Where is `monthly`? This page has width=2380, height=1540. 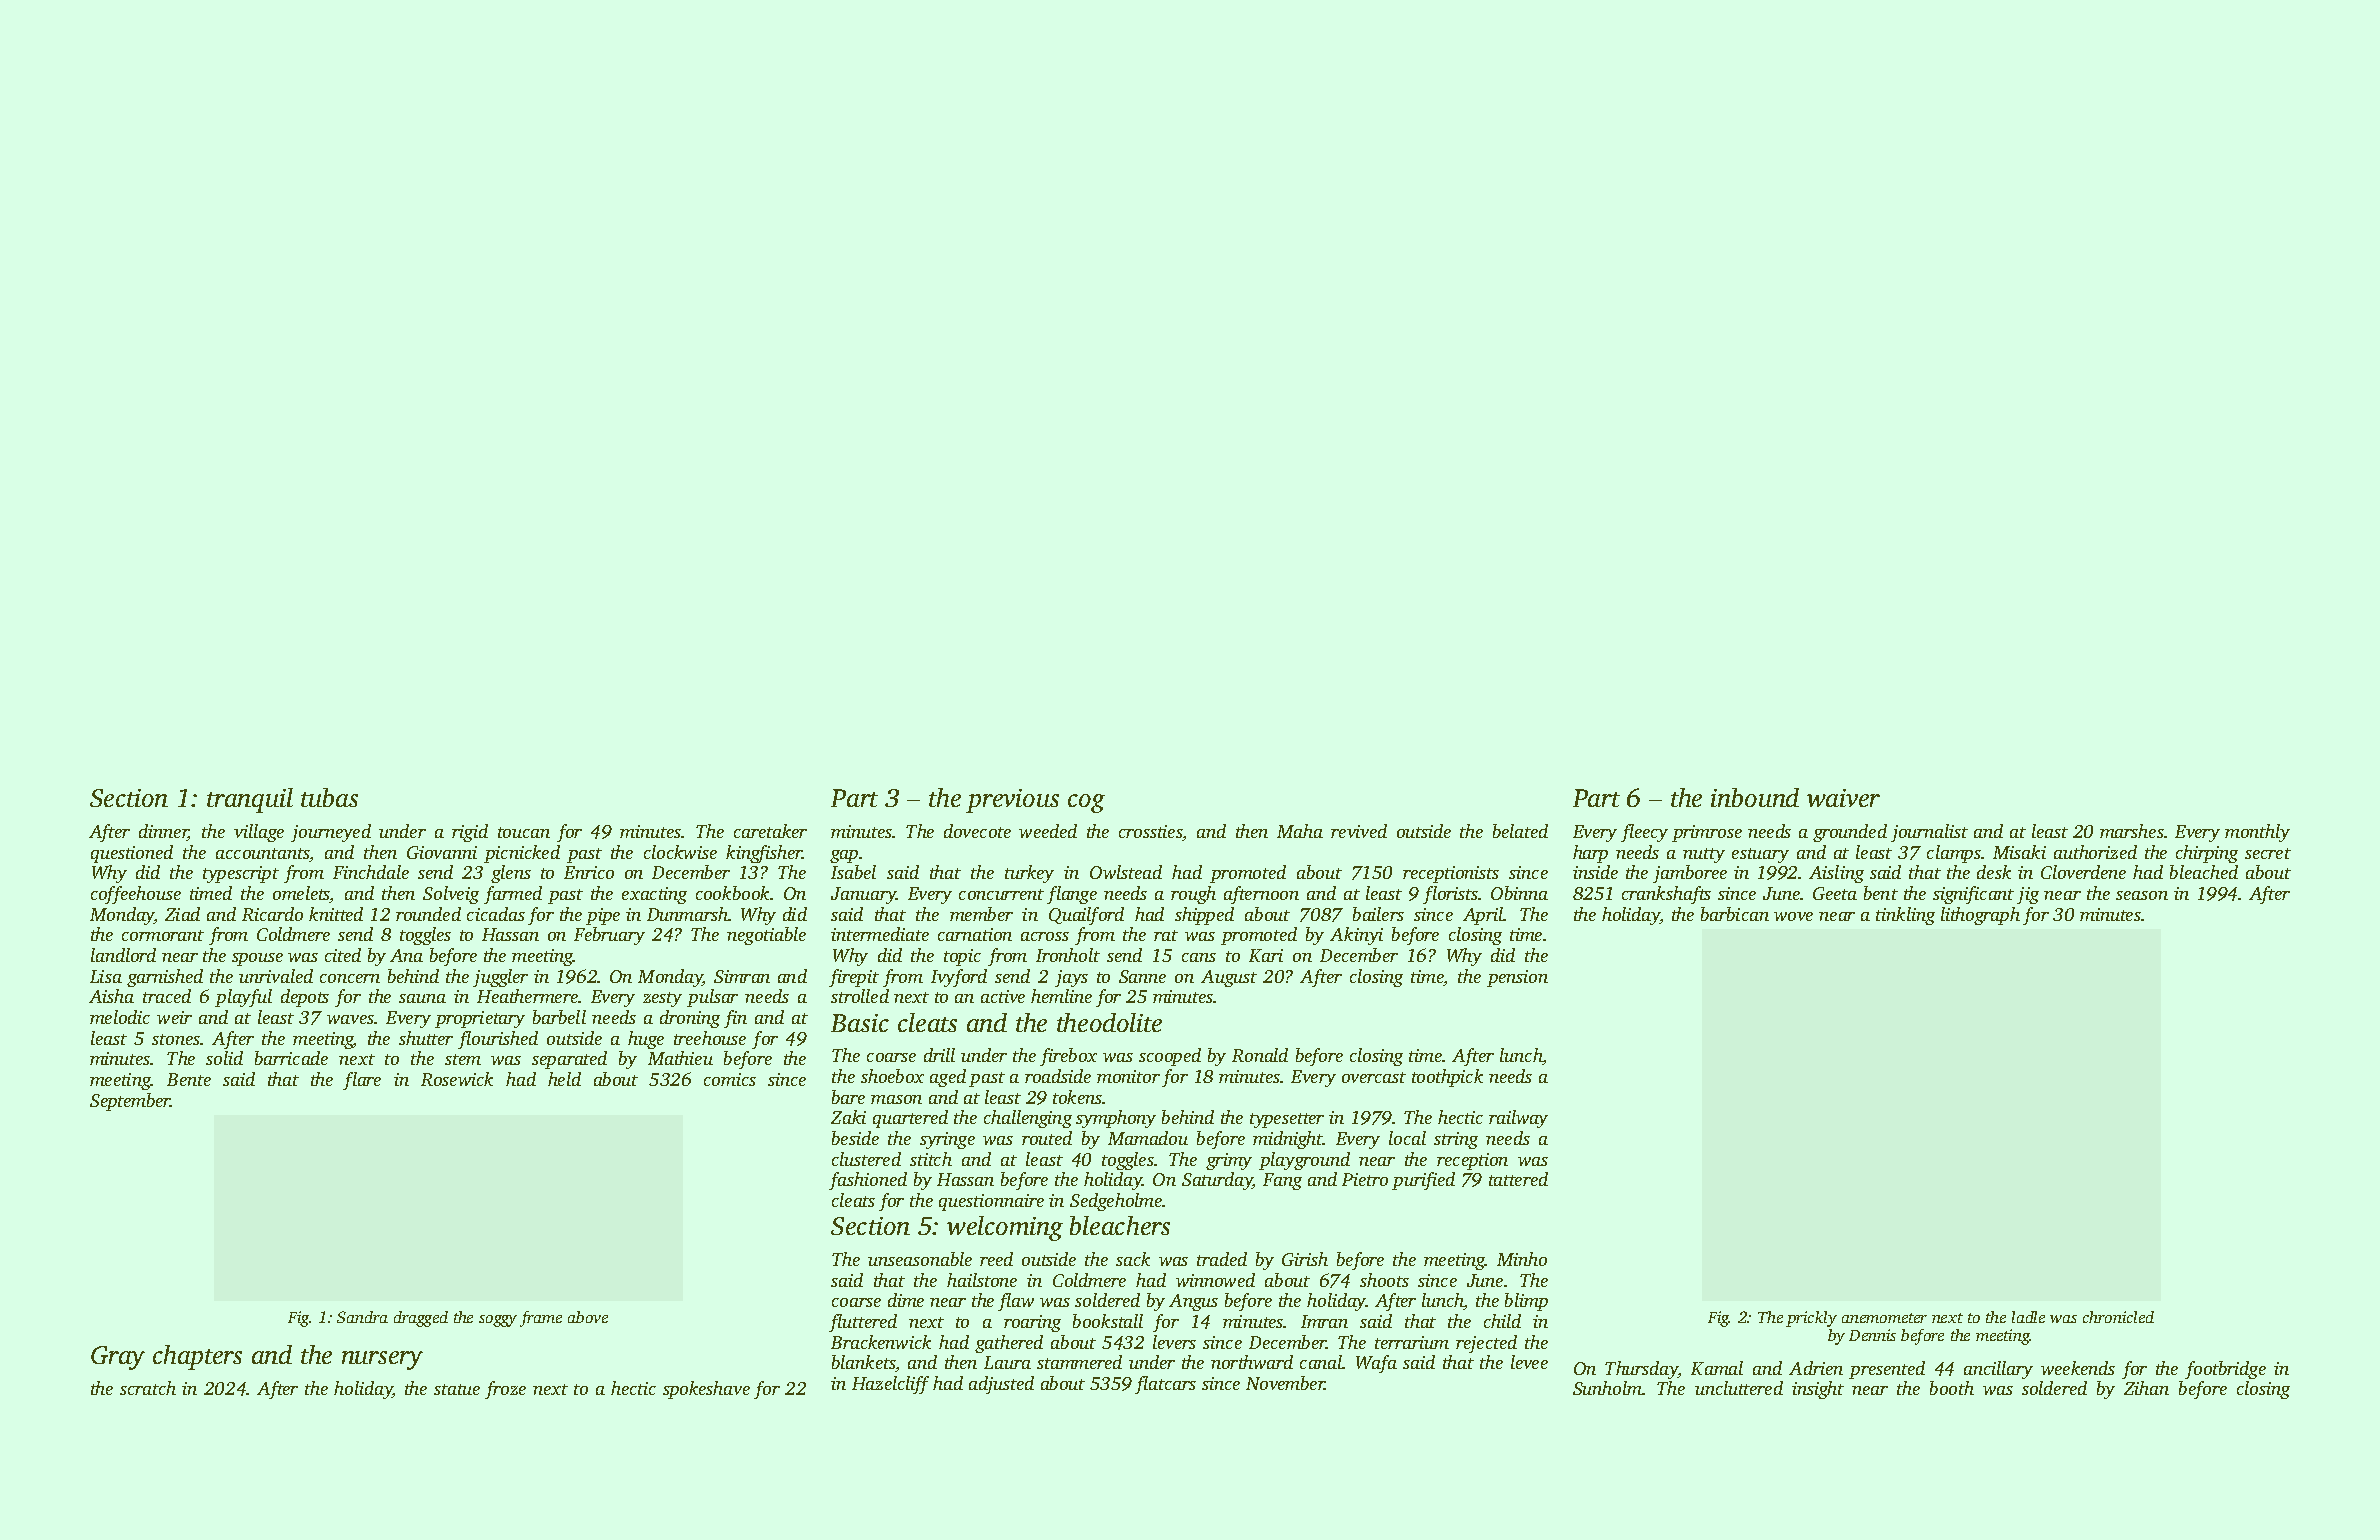 monthly is located at coordinates (2257, 833).
